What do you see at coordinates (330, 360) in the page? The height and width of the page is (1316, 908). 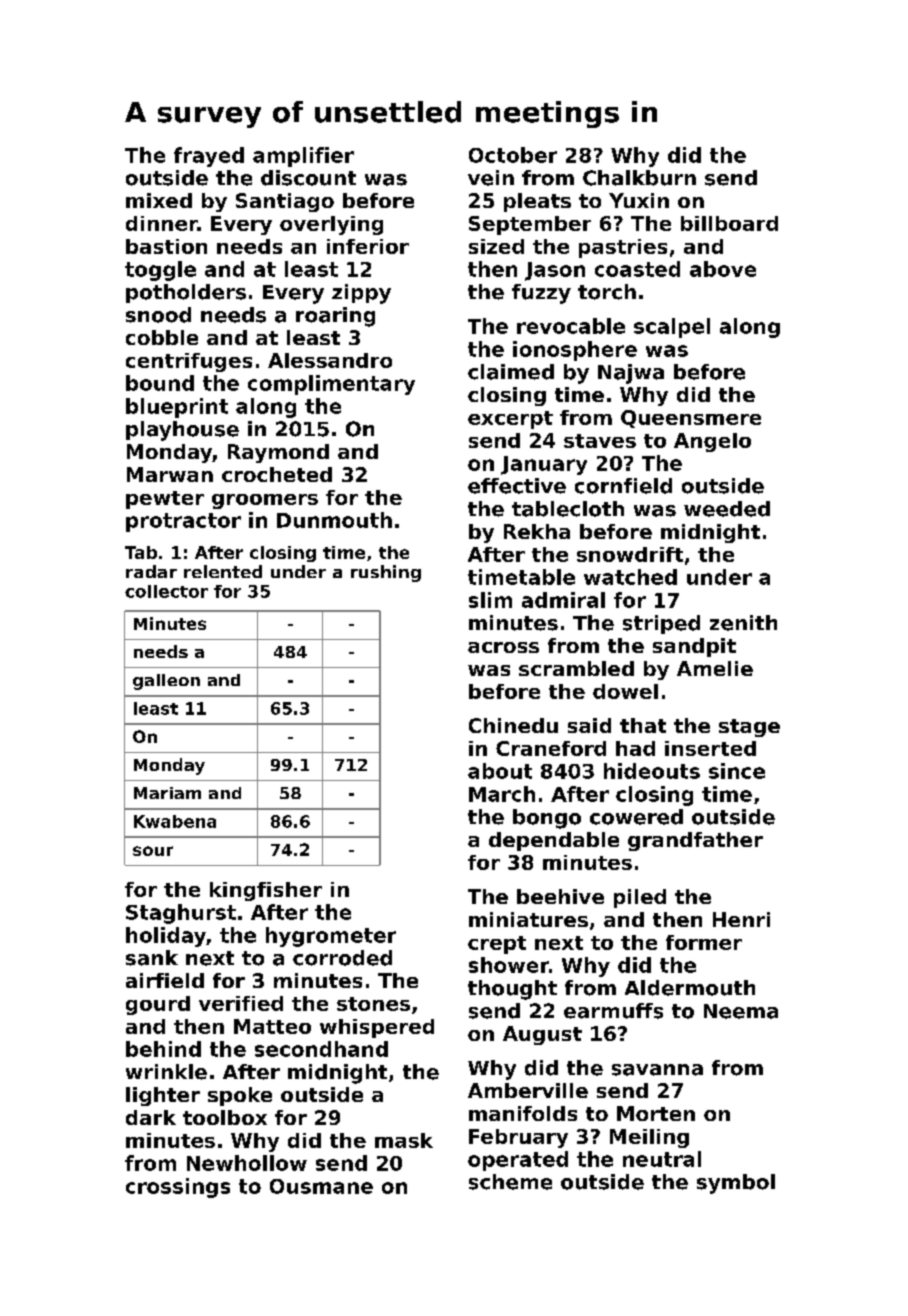 I see `Alessandro` at bounding box center [330, 360].
